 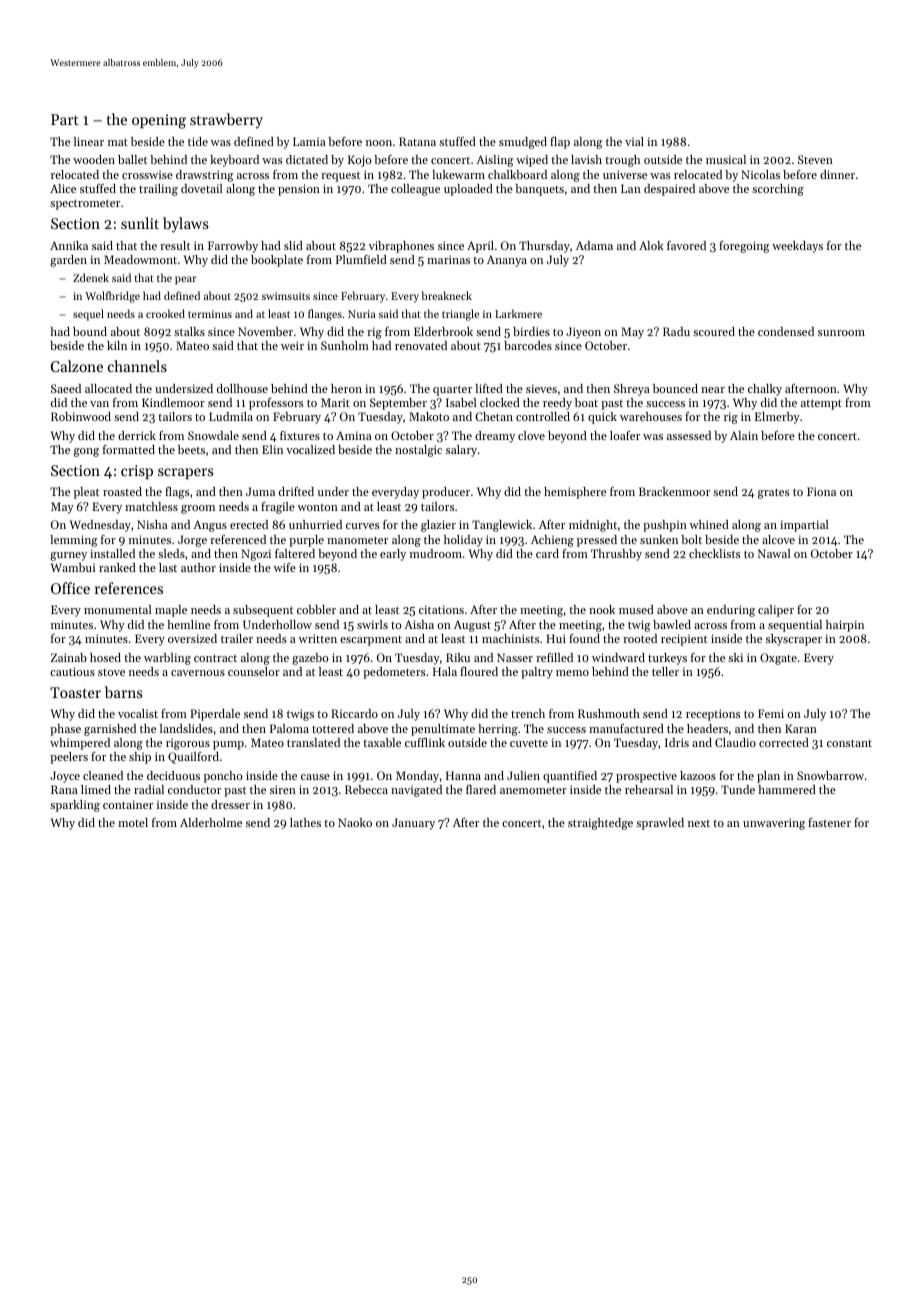 What do you see at coordinates (417, 141) in the screenshot?
I see `Ratana` at bounding box center [417, 141].
